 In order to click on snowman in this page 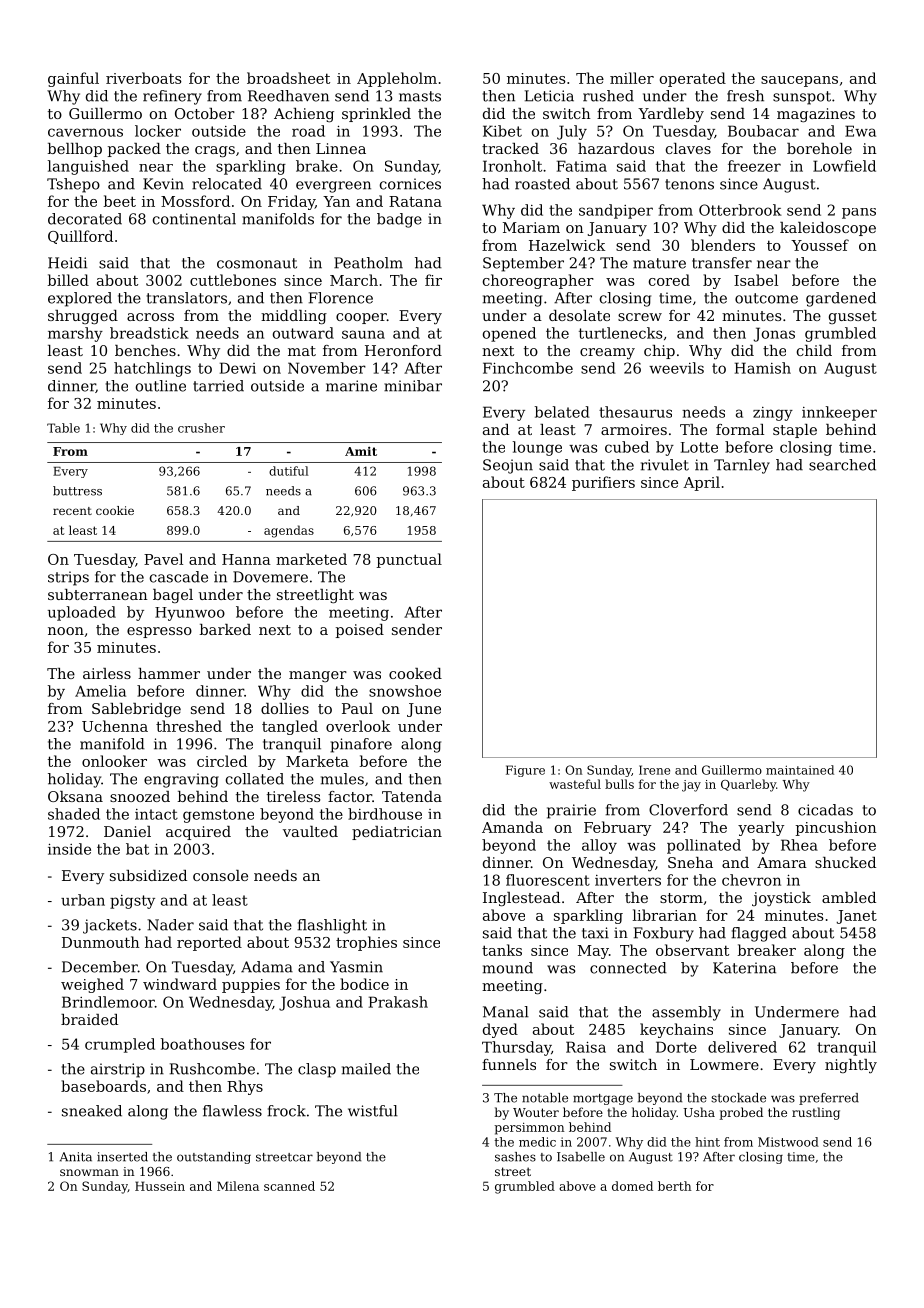, I will do `click(89, 1172)`.
